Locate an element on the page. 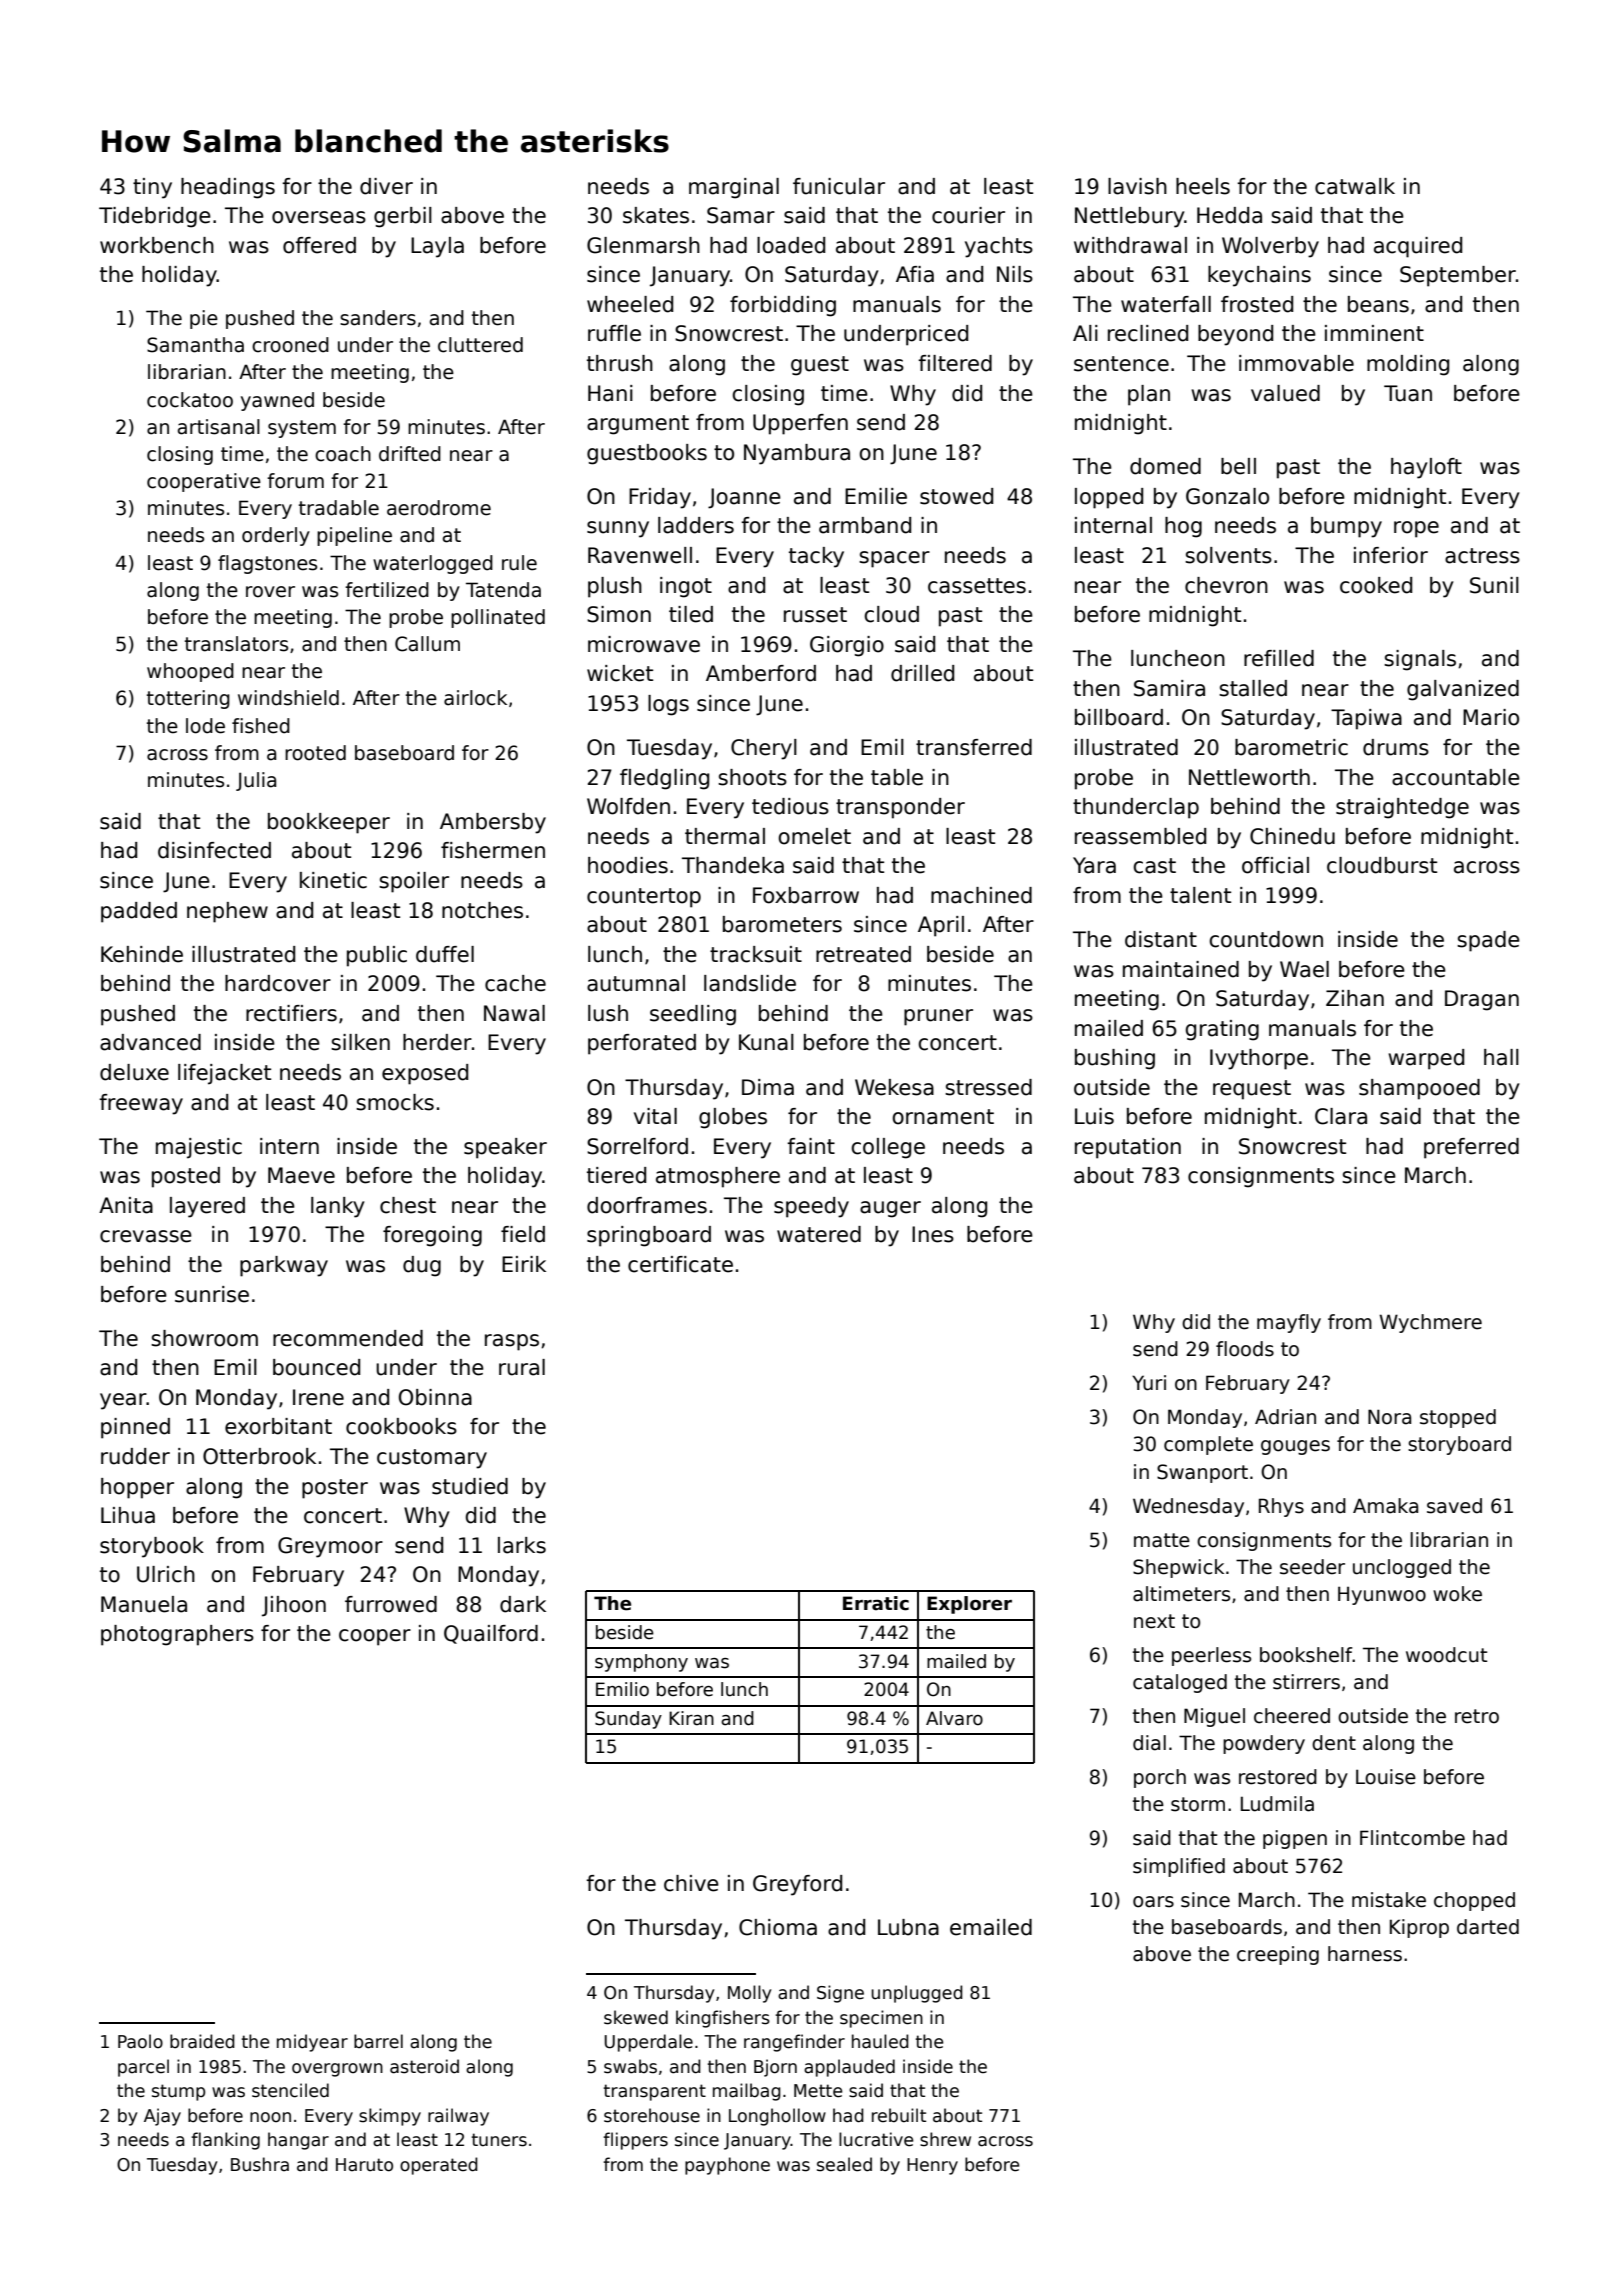  pigpen is located at coordinates (1295, 1839).
